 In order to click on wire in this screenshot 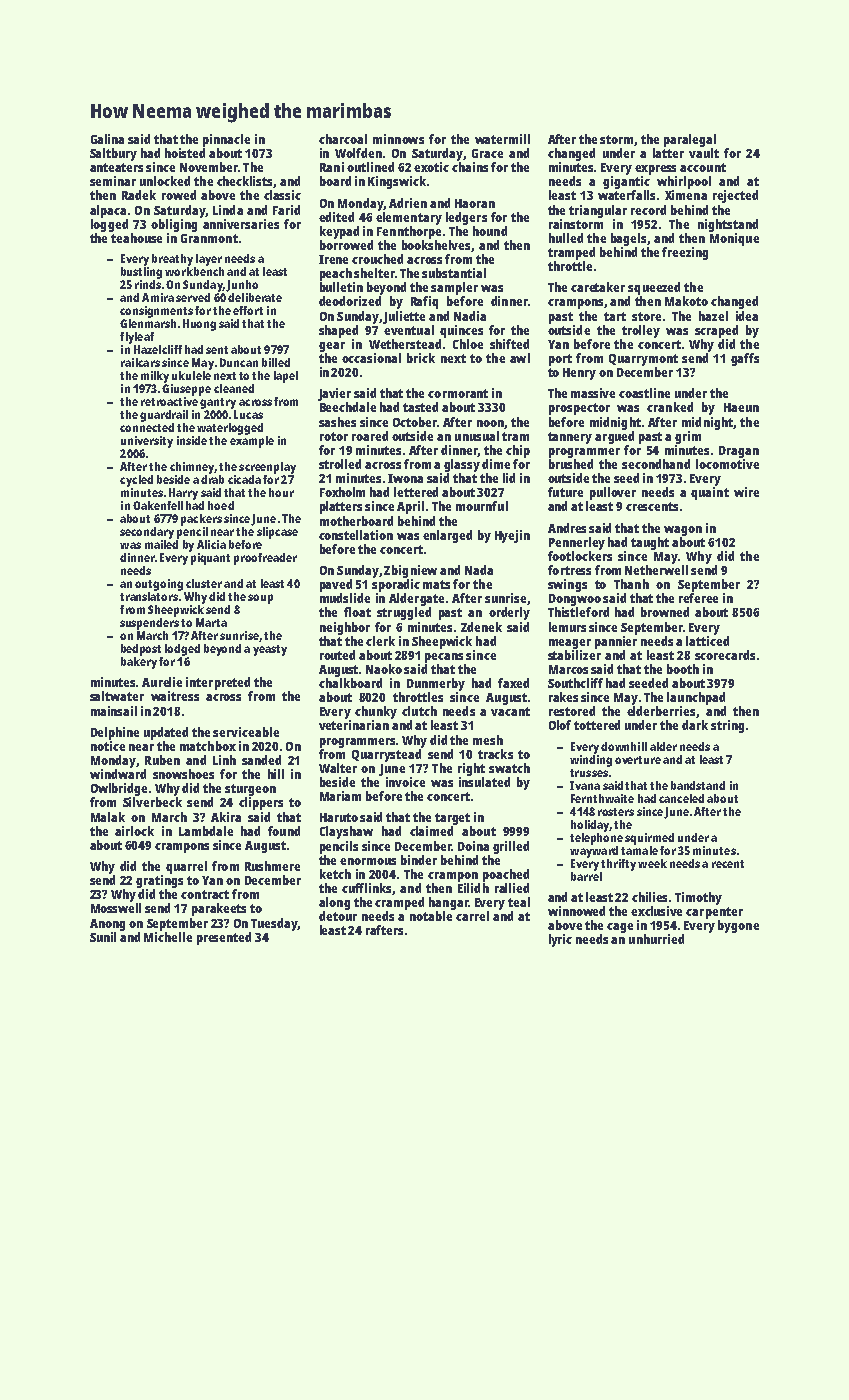, I will do `click(746, 492)`.
